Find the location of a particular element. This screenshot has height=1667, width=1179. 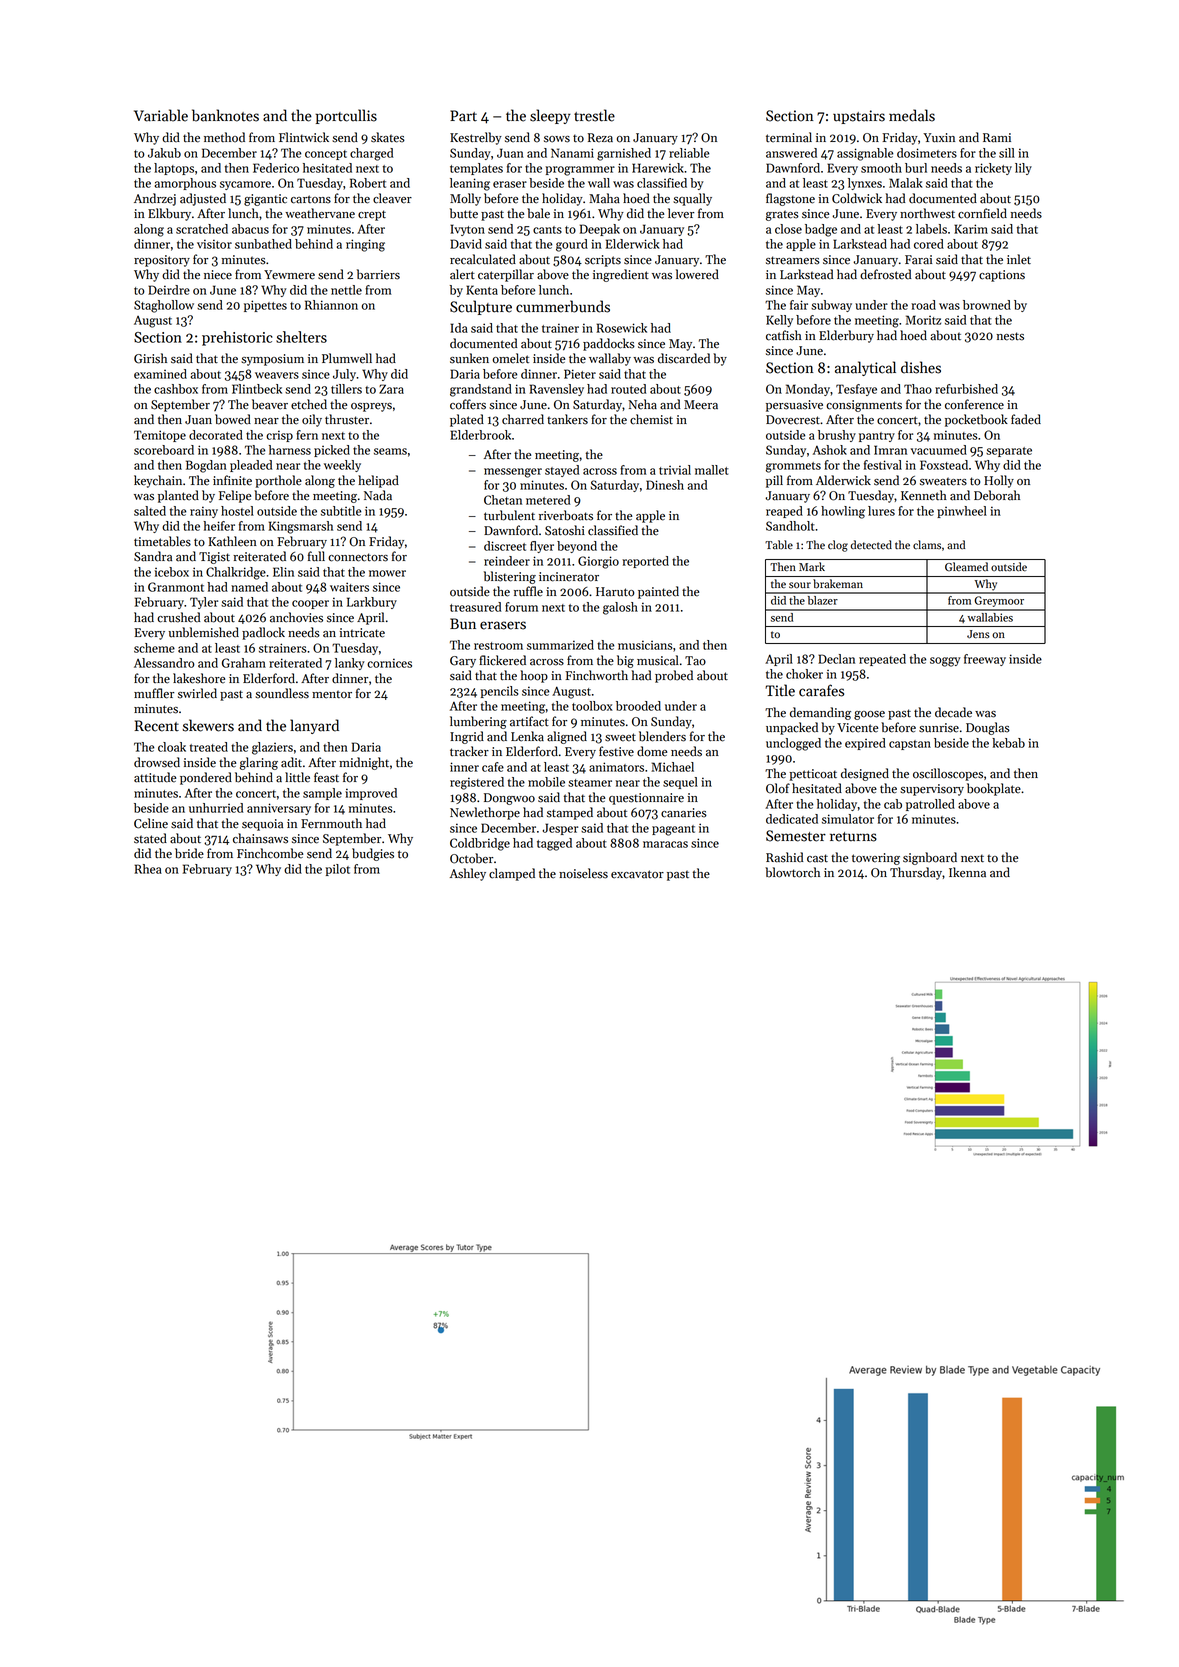

sunken is located at coordinates (469, 358).
